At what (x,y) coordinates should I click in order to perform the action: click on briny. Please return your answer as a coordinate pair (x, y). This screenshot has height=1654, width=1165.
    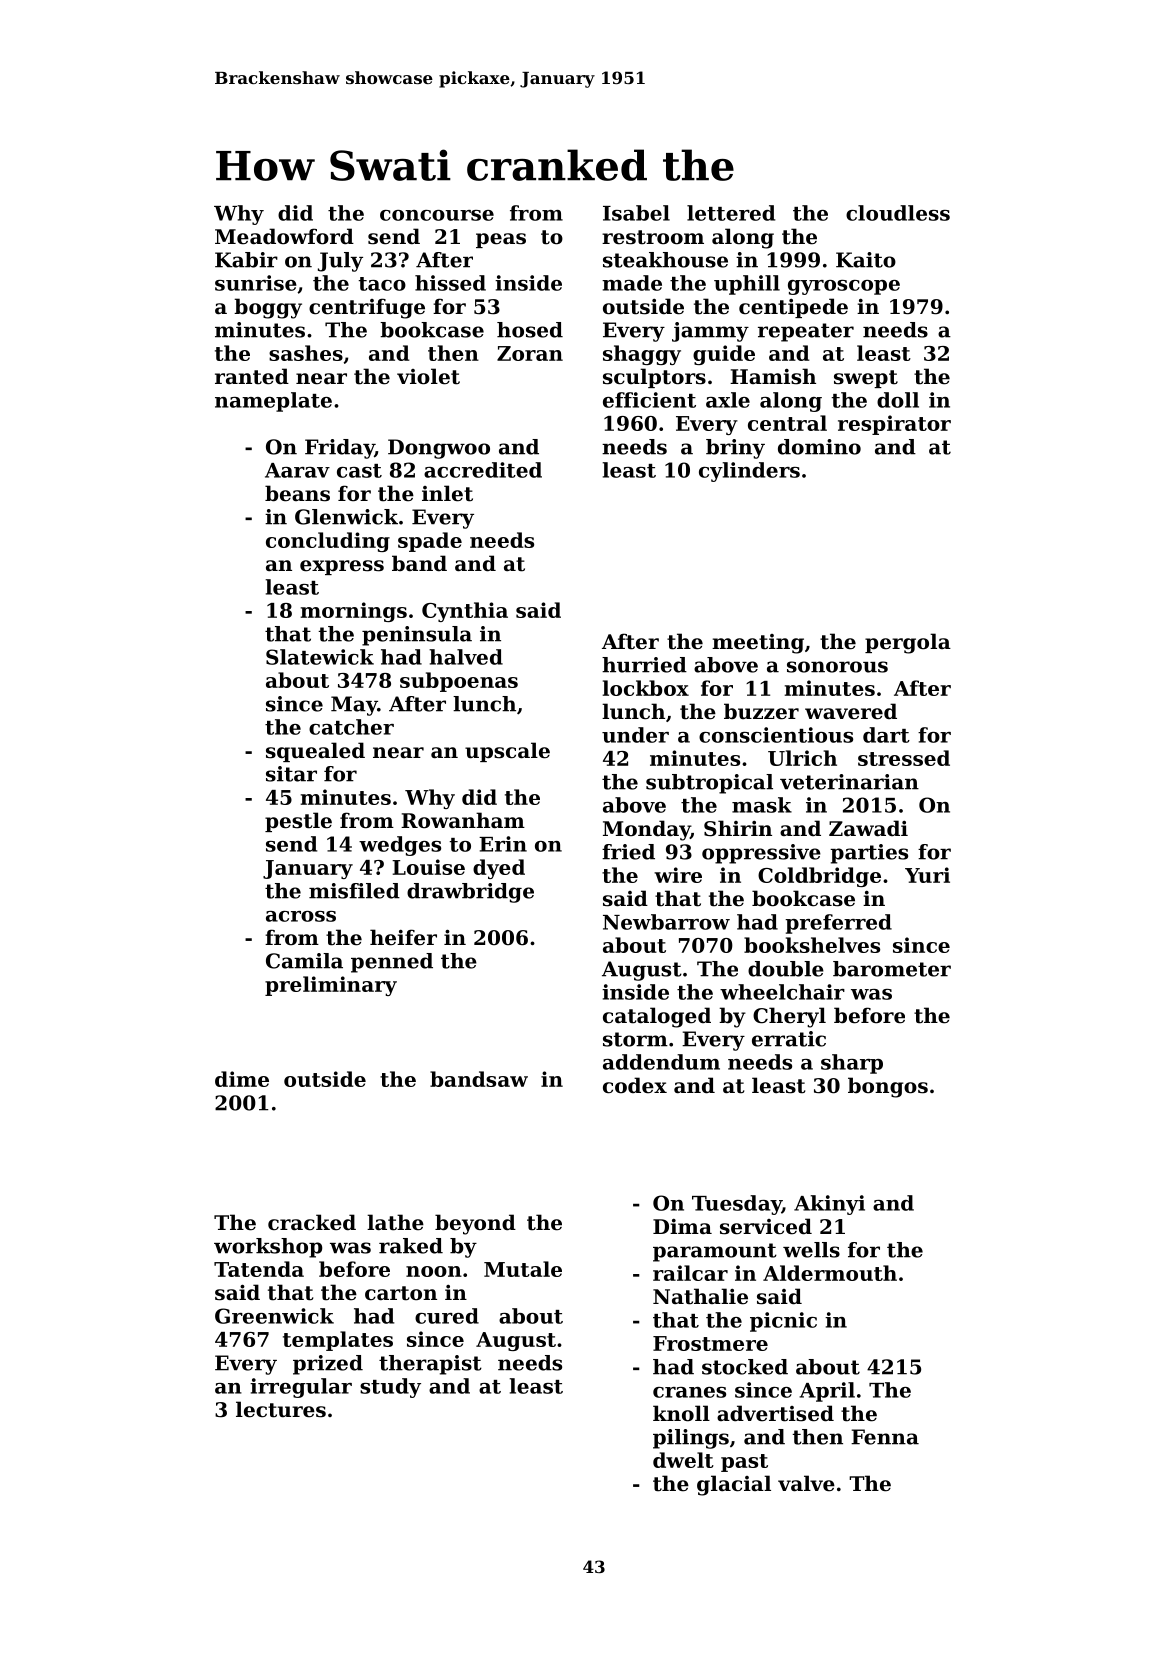
    Looking at the image, I should click on (735, 449).
